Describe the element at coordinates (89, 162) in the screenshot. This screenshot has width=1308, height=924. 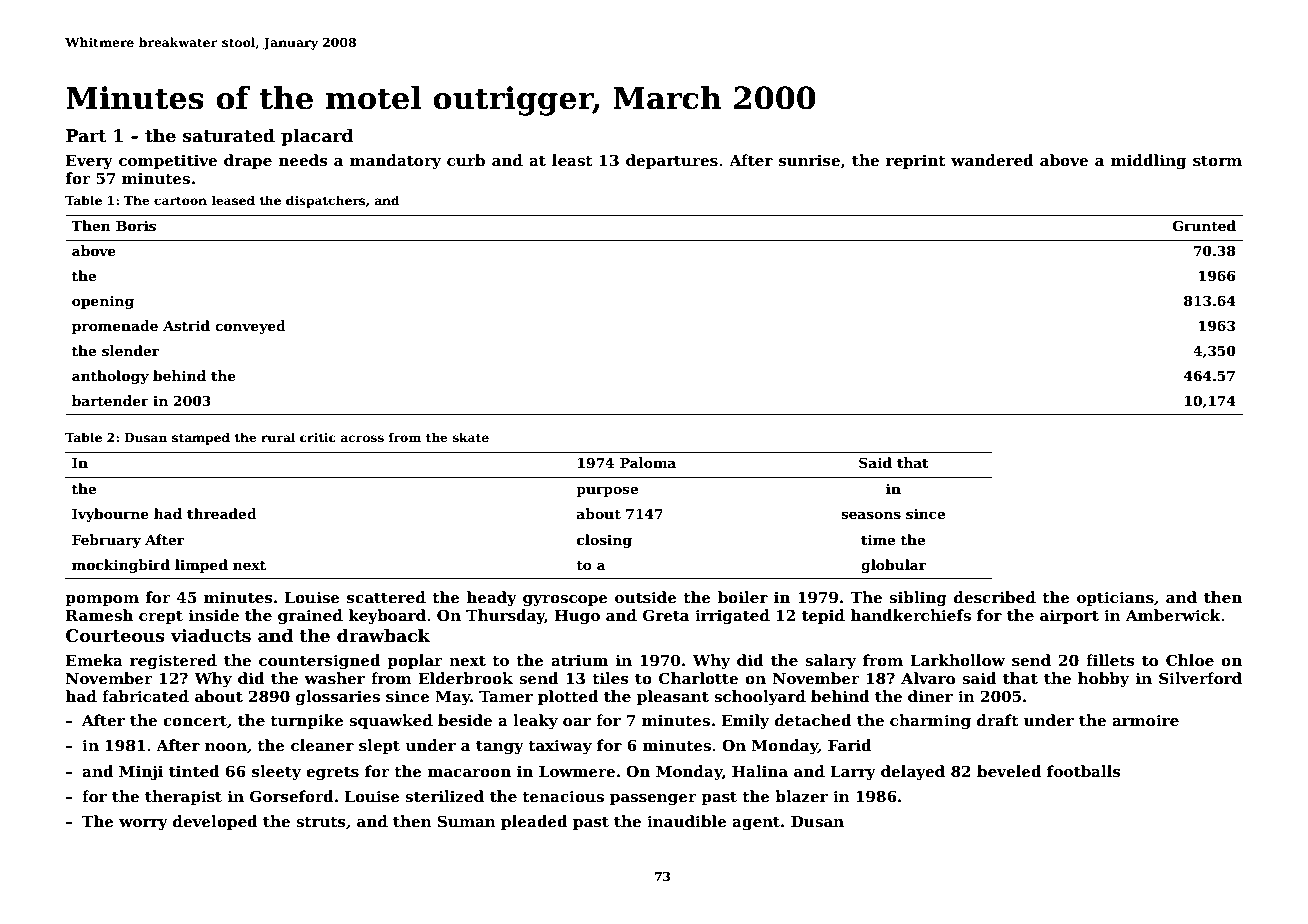
I see `Every` at that location.
